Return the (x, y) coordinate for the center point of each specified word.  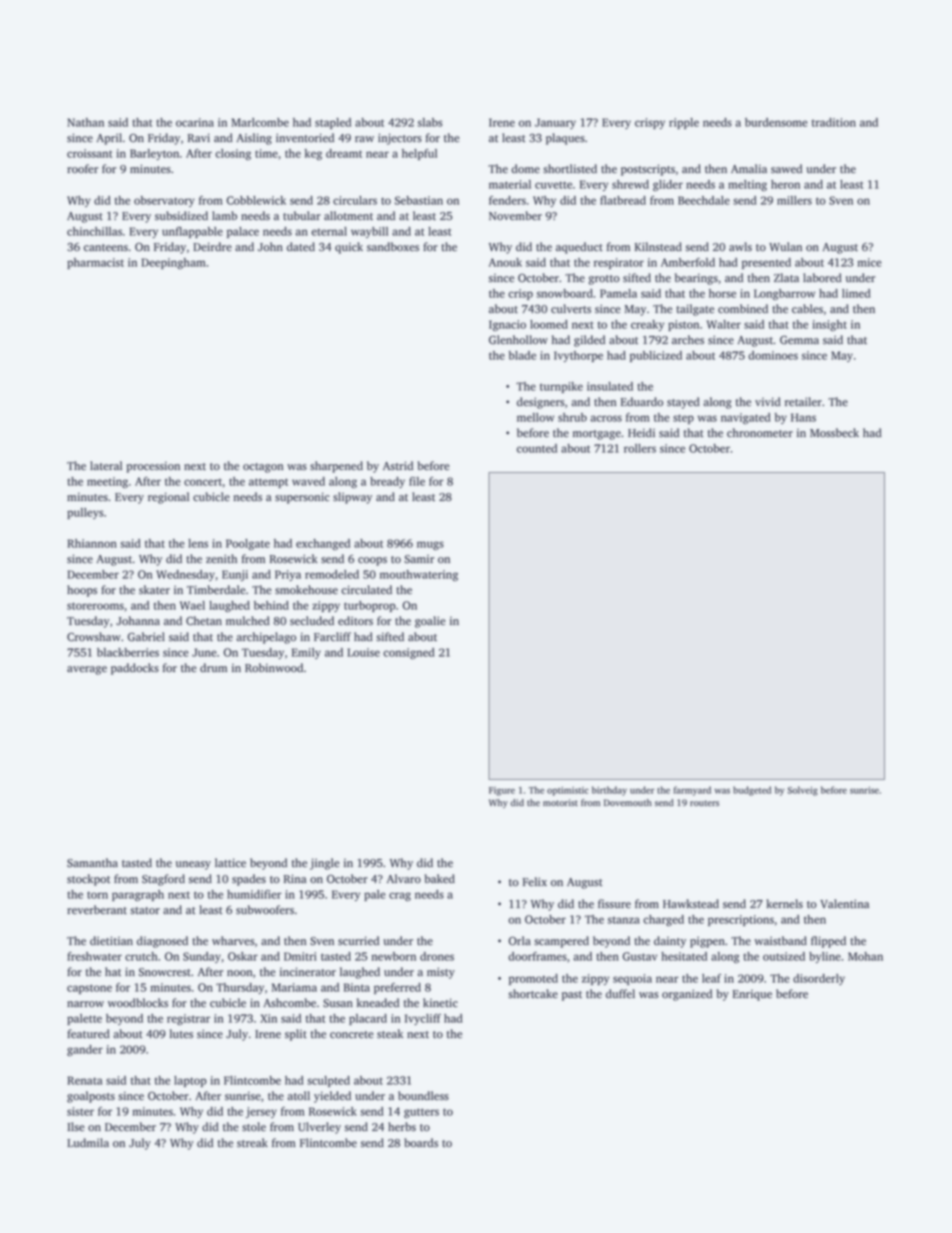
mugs (430, 546)
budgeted (752, 791)
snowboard (565, 293)
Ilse (76, 1127)
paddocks (135, 669)
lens (198, 543)
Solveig (802, 791)
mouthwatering (419, 575)
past (572, 996)
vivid (768, 401)
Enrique (752, 995)
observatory (164, 201)
